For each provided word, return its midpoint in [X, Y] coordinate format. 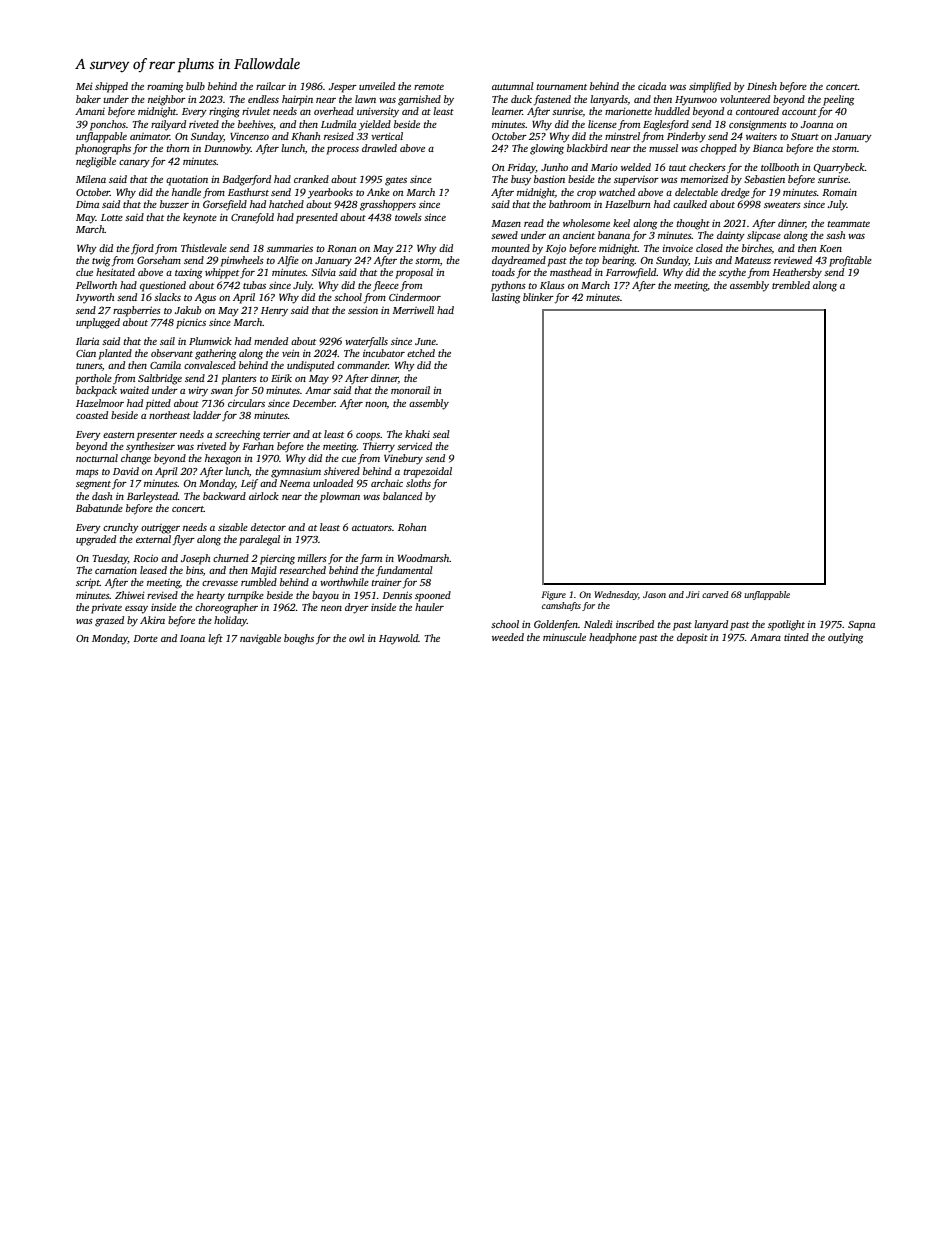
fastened [552, 100]
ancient [579, 235]
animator [150, 136]
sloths [418, 483]
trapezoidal [428, 472]
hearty [211, 596]
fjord [142, 249]
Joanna [817, 124]
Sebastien [764, 179]
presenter [157, 436]
